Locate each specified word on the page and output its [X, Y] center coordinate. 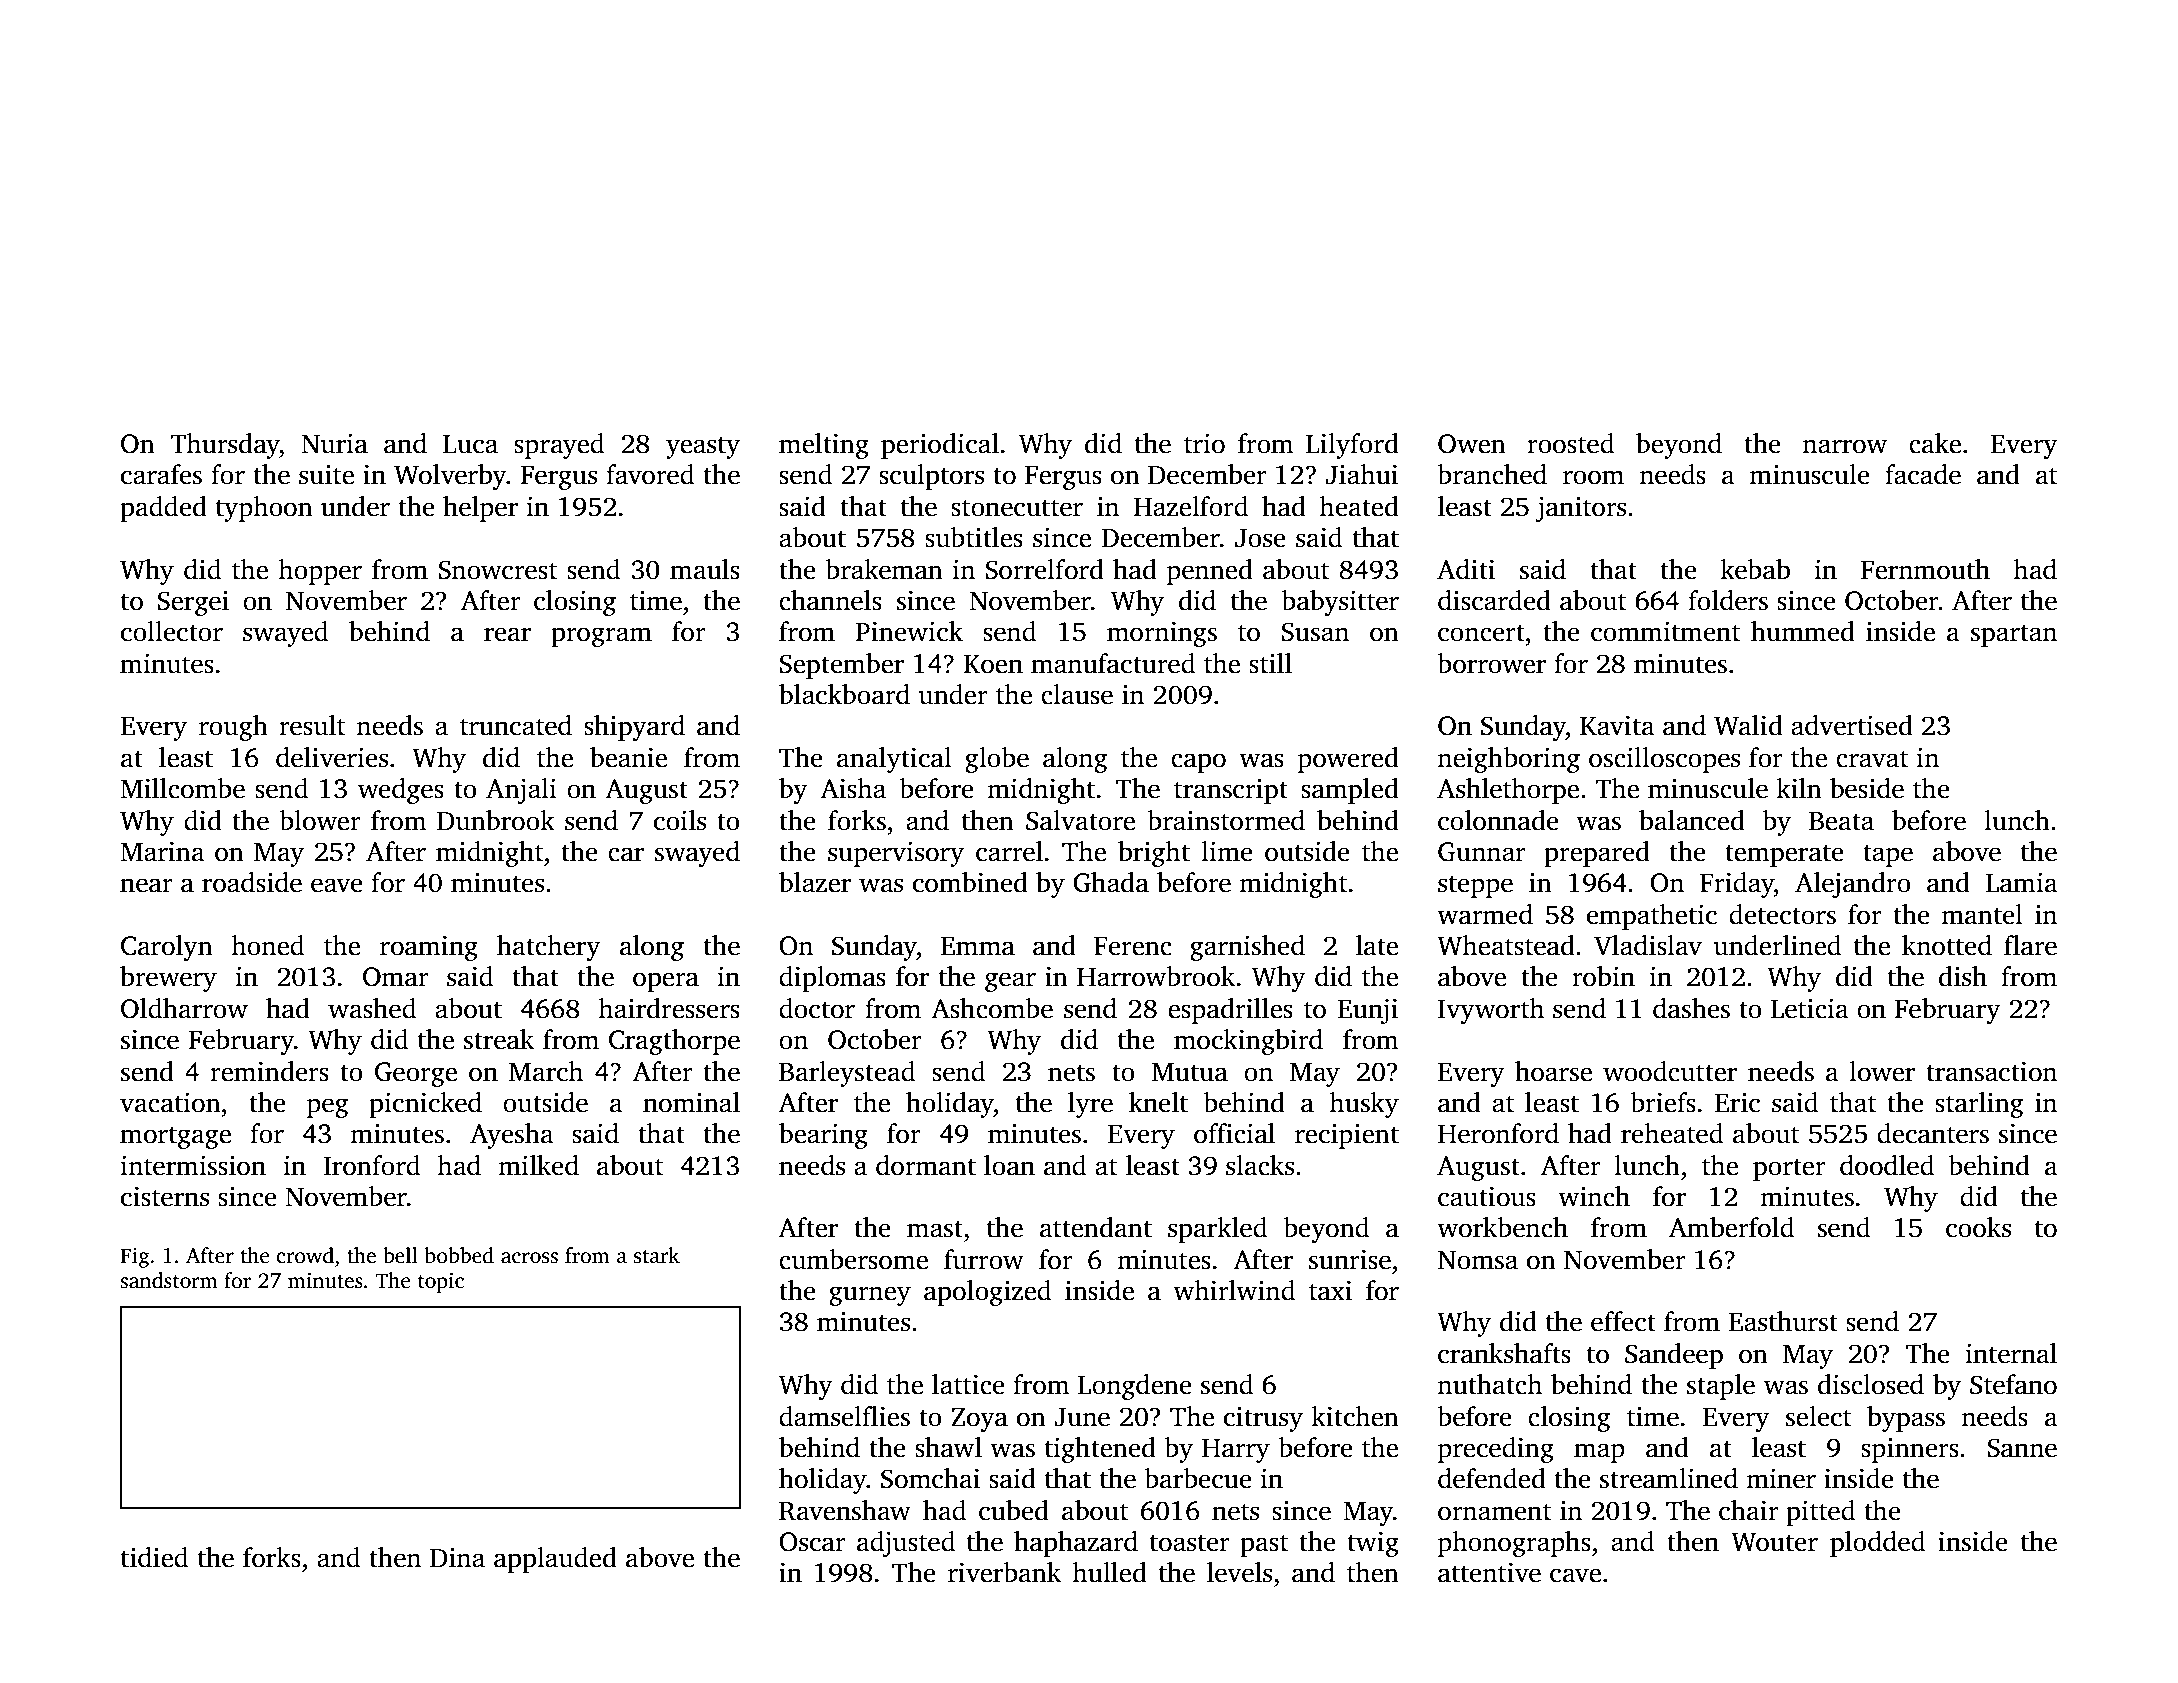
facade [1923, 474]
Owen [1472, 444]
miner [1781, 1479]
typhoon [264, 509]
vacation [170, 1103]
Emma [978, 946]
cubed [1014, 1510]
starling [1979, 1105]
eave [337, 885]
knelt [1158, 1102]
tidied [154, 1557]
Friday [1737, 885]
